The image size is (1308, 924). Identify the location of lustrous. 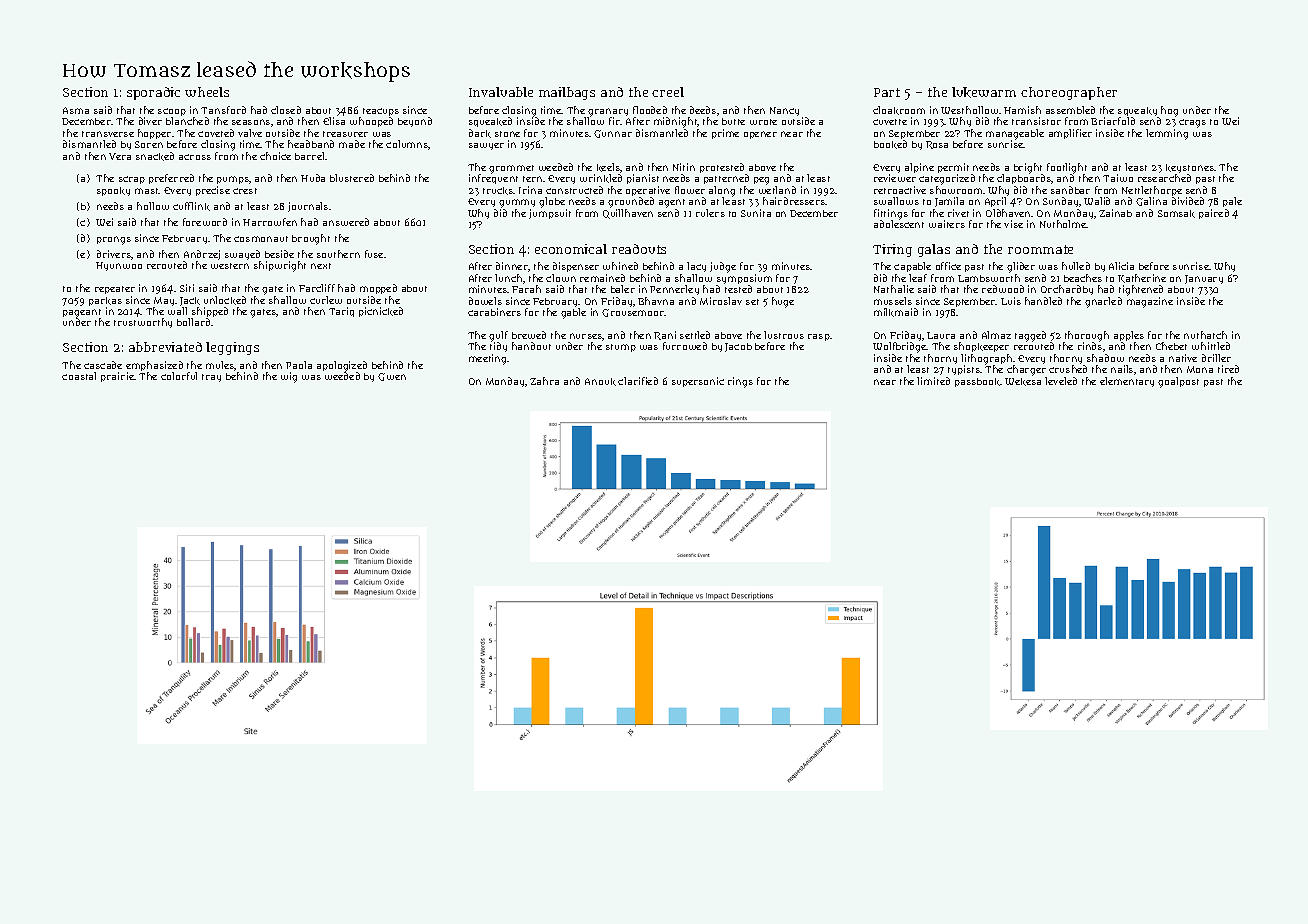
(784, 335).
